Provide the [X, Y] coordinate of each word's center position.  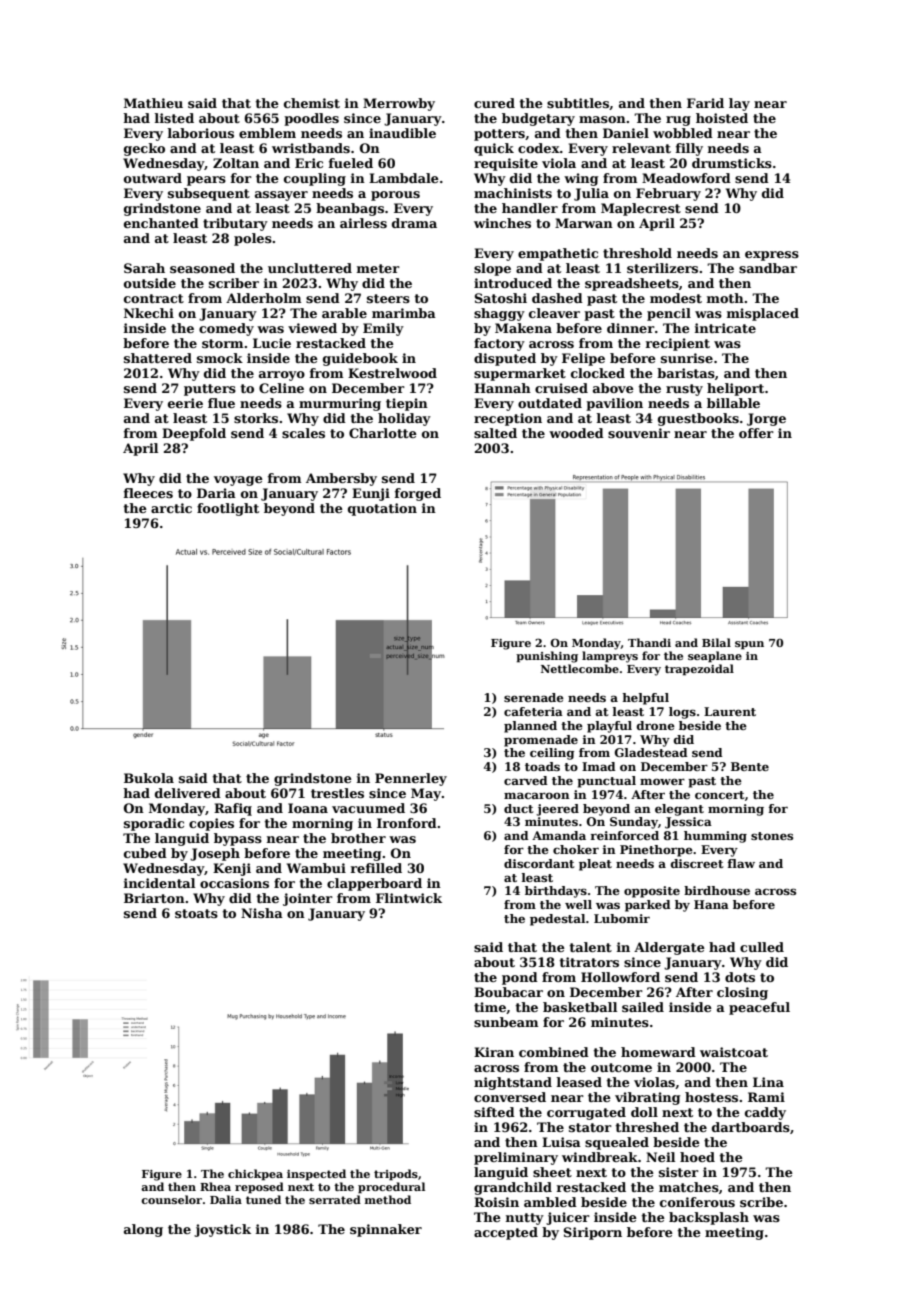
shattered [158, 358]
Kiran [494, 1052]
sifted [494, 1112]
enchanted [161, 223]
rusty [684, 390]
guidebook [360, 359]
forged [418, 494]
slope [492, 269]
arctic [171, 508]
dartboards [751, 1127]
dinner [631, 328]
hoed [697, 1157]
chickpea [255, 1175]
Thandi [649, 642]
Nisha [262, 913]
